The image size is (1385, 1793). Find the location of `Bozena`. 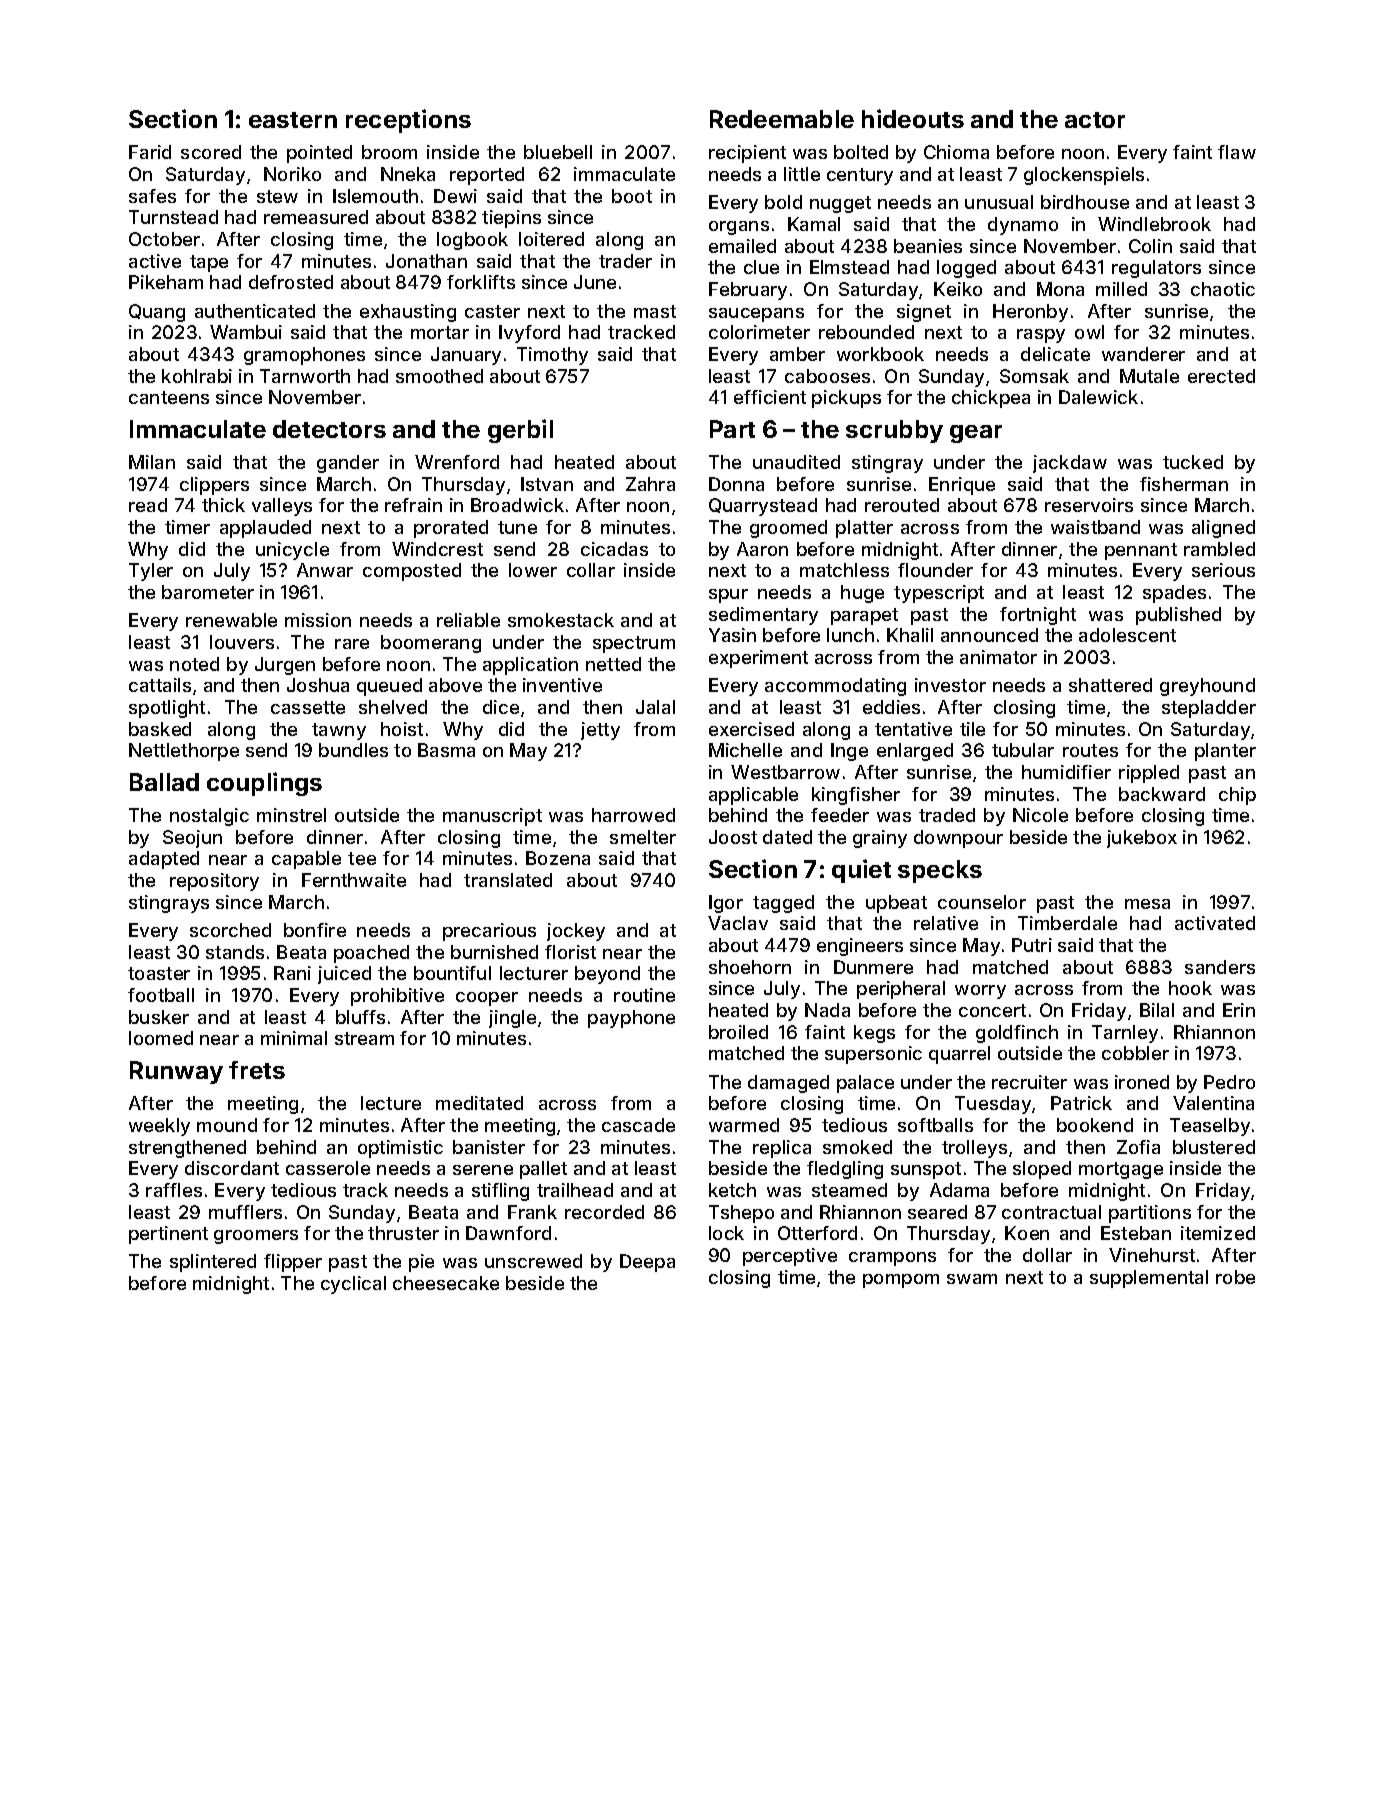

Bozena is located at coordinates (558, 858).
